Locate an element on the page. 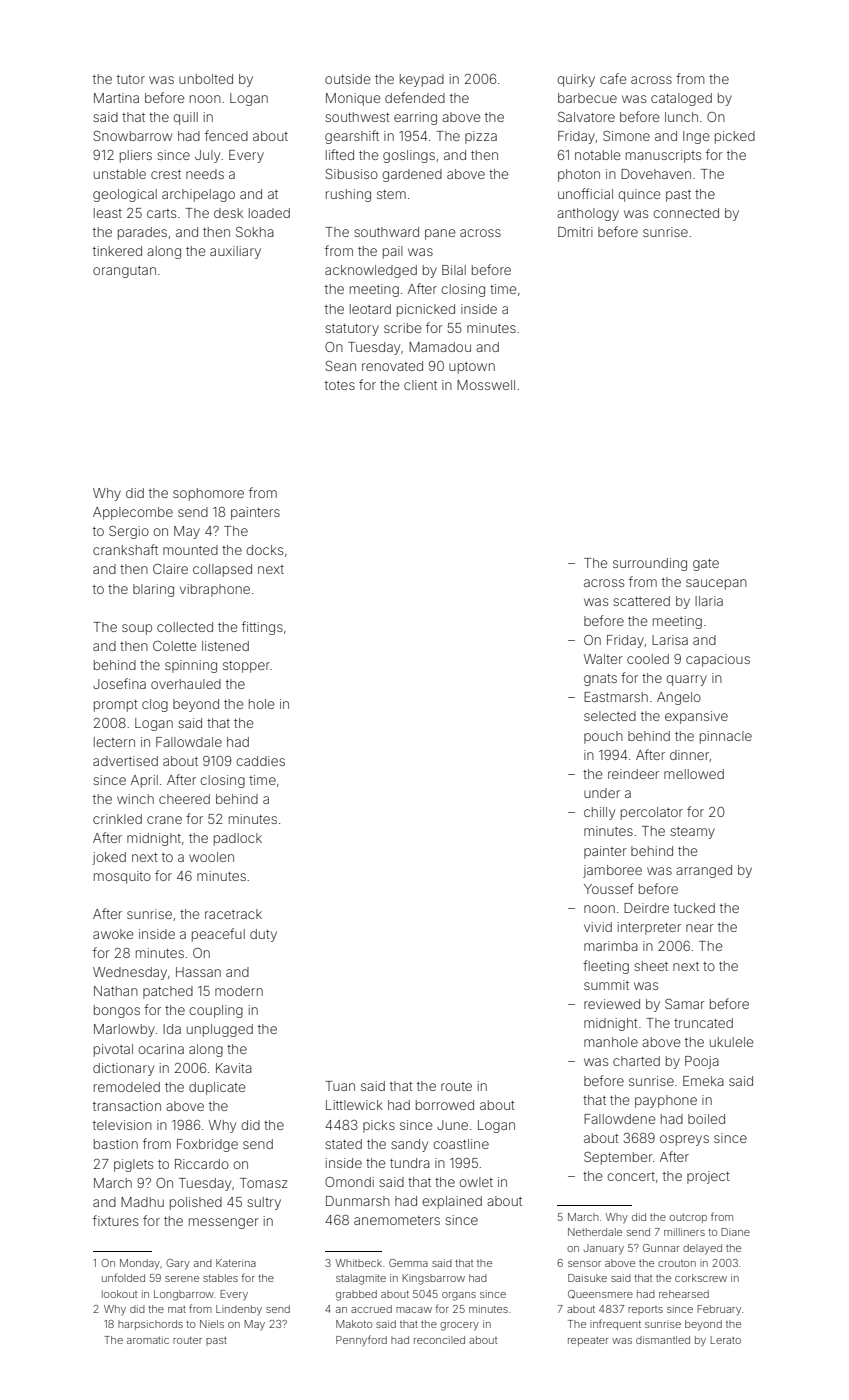 The height and width of the image is (1400, 849). Walter is located at coordinates (603, 659).
